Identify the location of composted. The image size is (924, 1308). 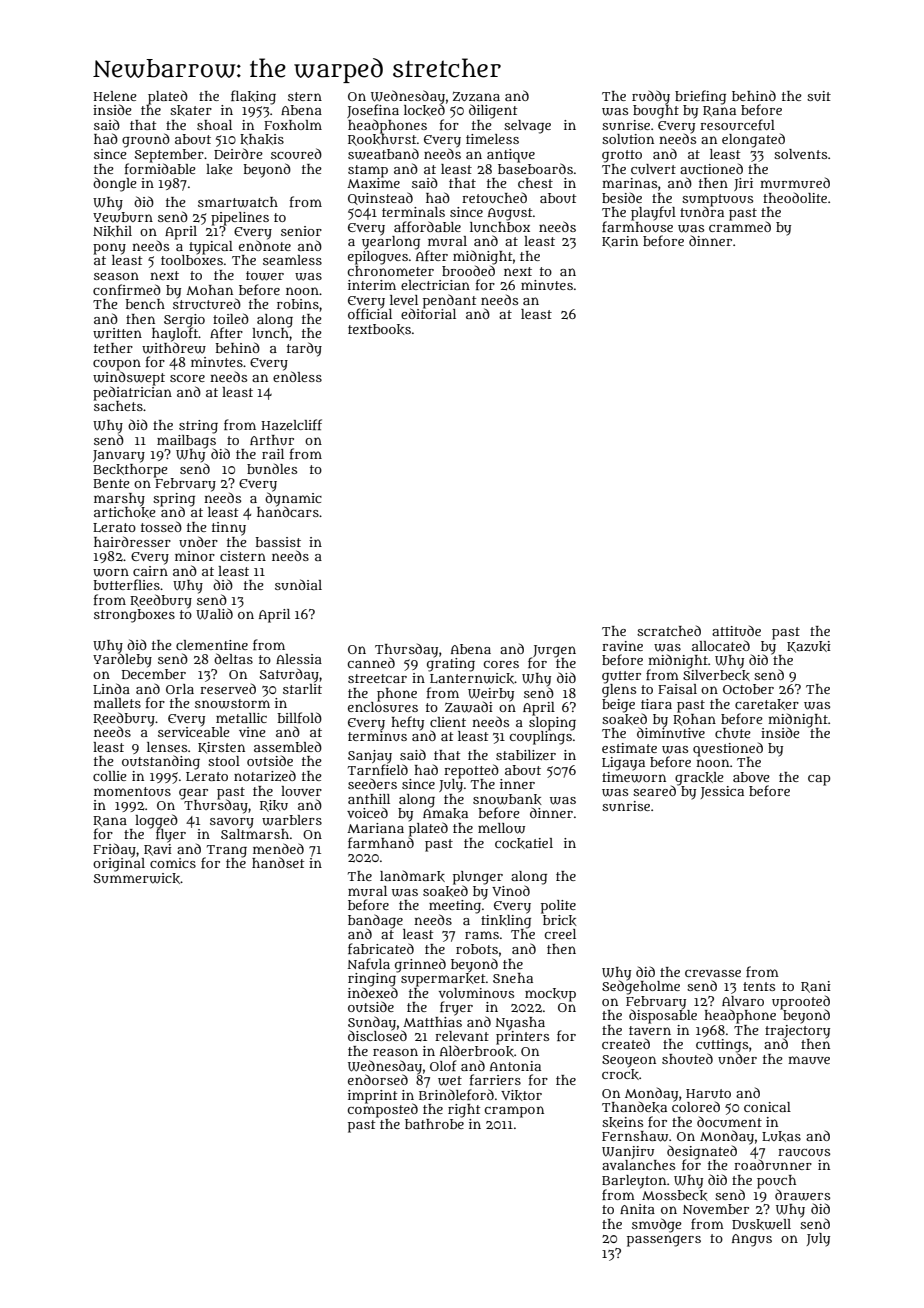
(382, 1110).
